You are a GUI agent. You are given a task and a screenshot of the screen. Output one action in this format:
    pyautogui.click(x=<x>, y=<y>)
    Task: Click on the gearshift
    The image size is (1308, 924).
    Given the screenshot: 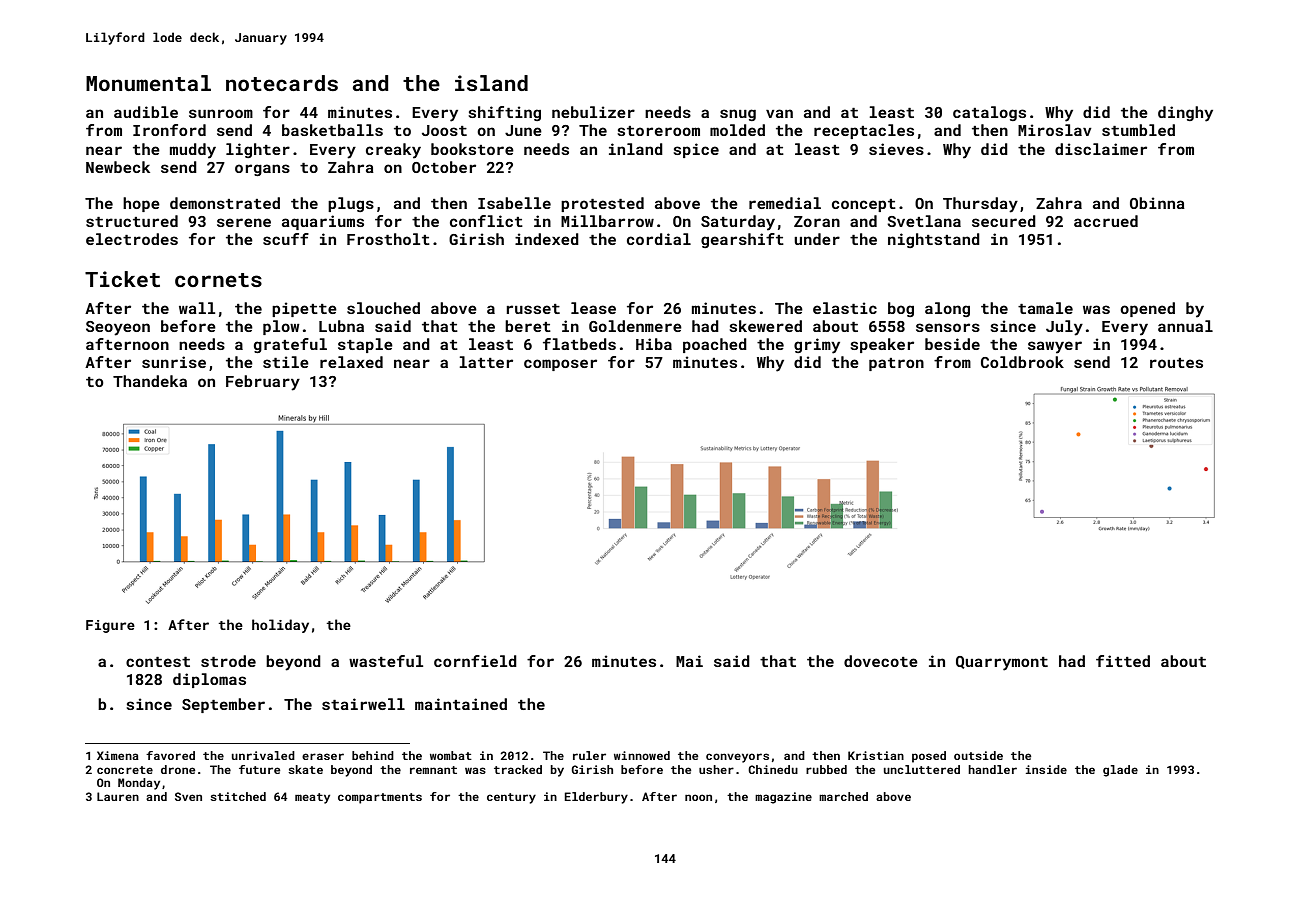 What is the action you would take?
    pyautogui.click(x=742, y=240)
